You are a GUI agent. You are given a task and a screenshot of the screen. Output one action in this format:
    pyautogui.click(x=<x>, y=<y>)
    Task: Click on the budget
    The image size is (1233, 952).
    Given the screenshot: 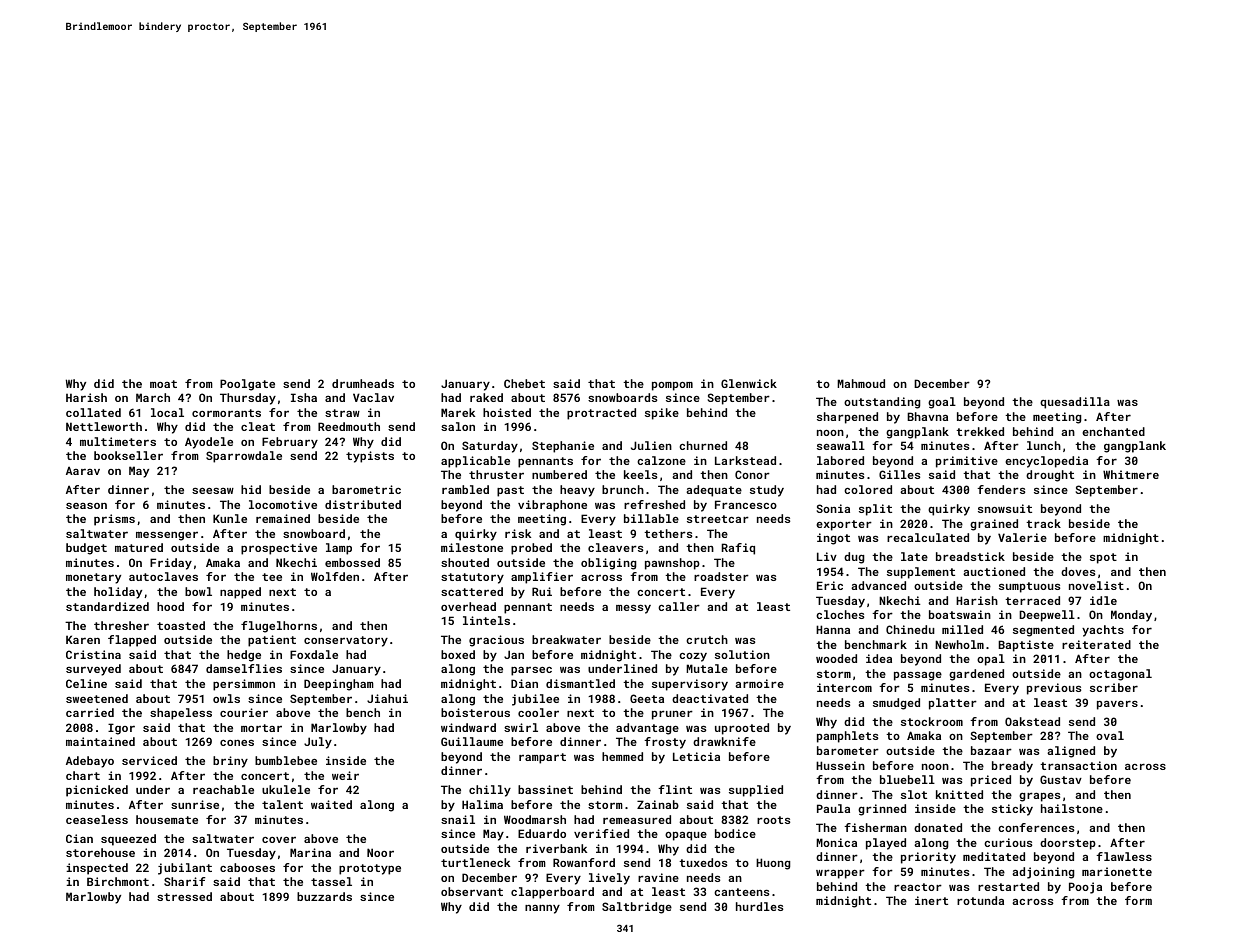 What is the action you would take?
    pyautogui.click(x=86, y=549)
